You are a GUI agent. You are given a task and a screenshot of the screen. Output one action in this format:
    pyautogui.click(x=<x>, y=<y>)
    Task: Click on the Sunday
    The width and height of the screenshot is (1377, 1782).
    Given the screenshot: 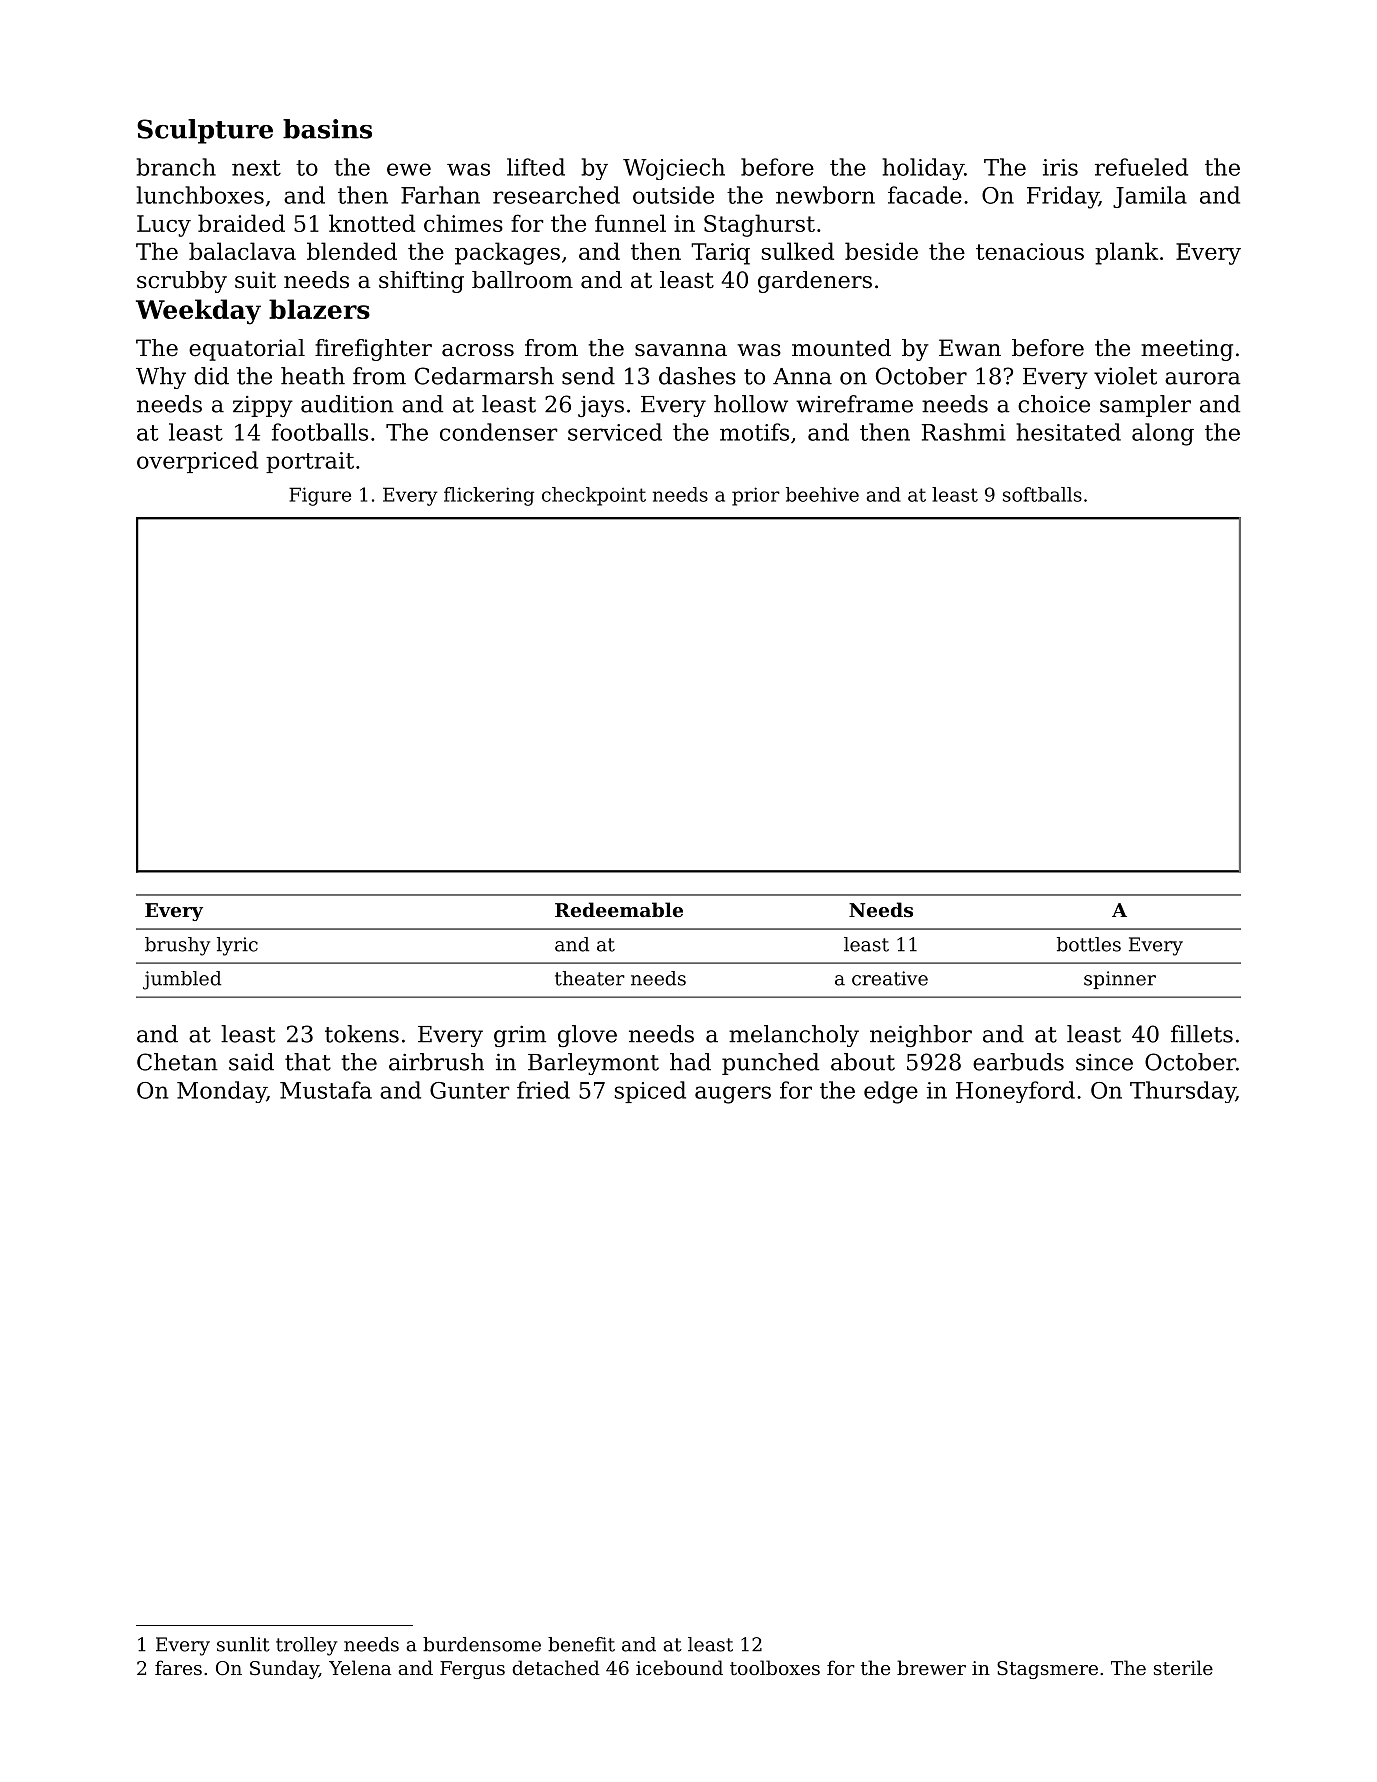 What is the action you would take?
    pyautogui.click(x=284, y=1669)
